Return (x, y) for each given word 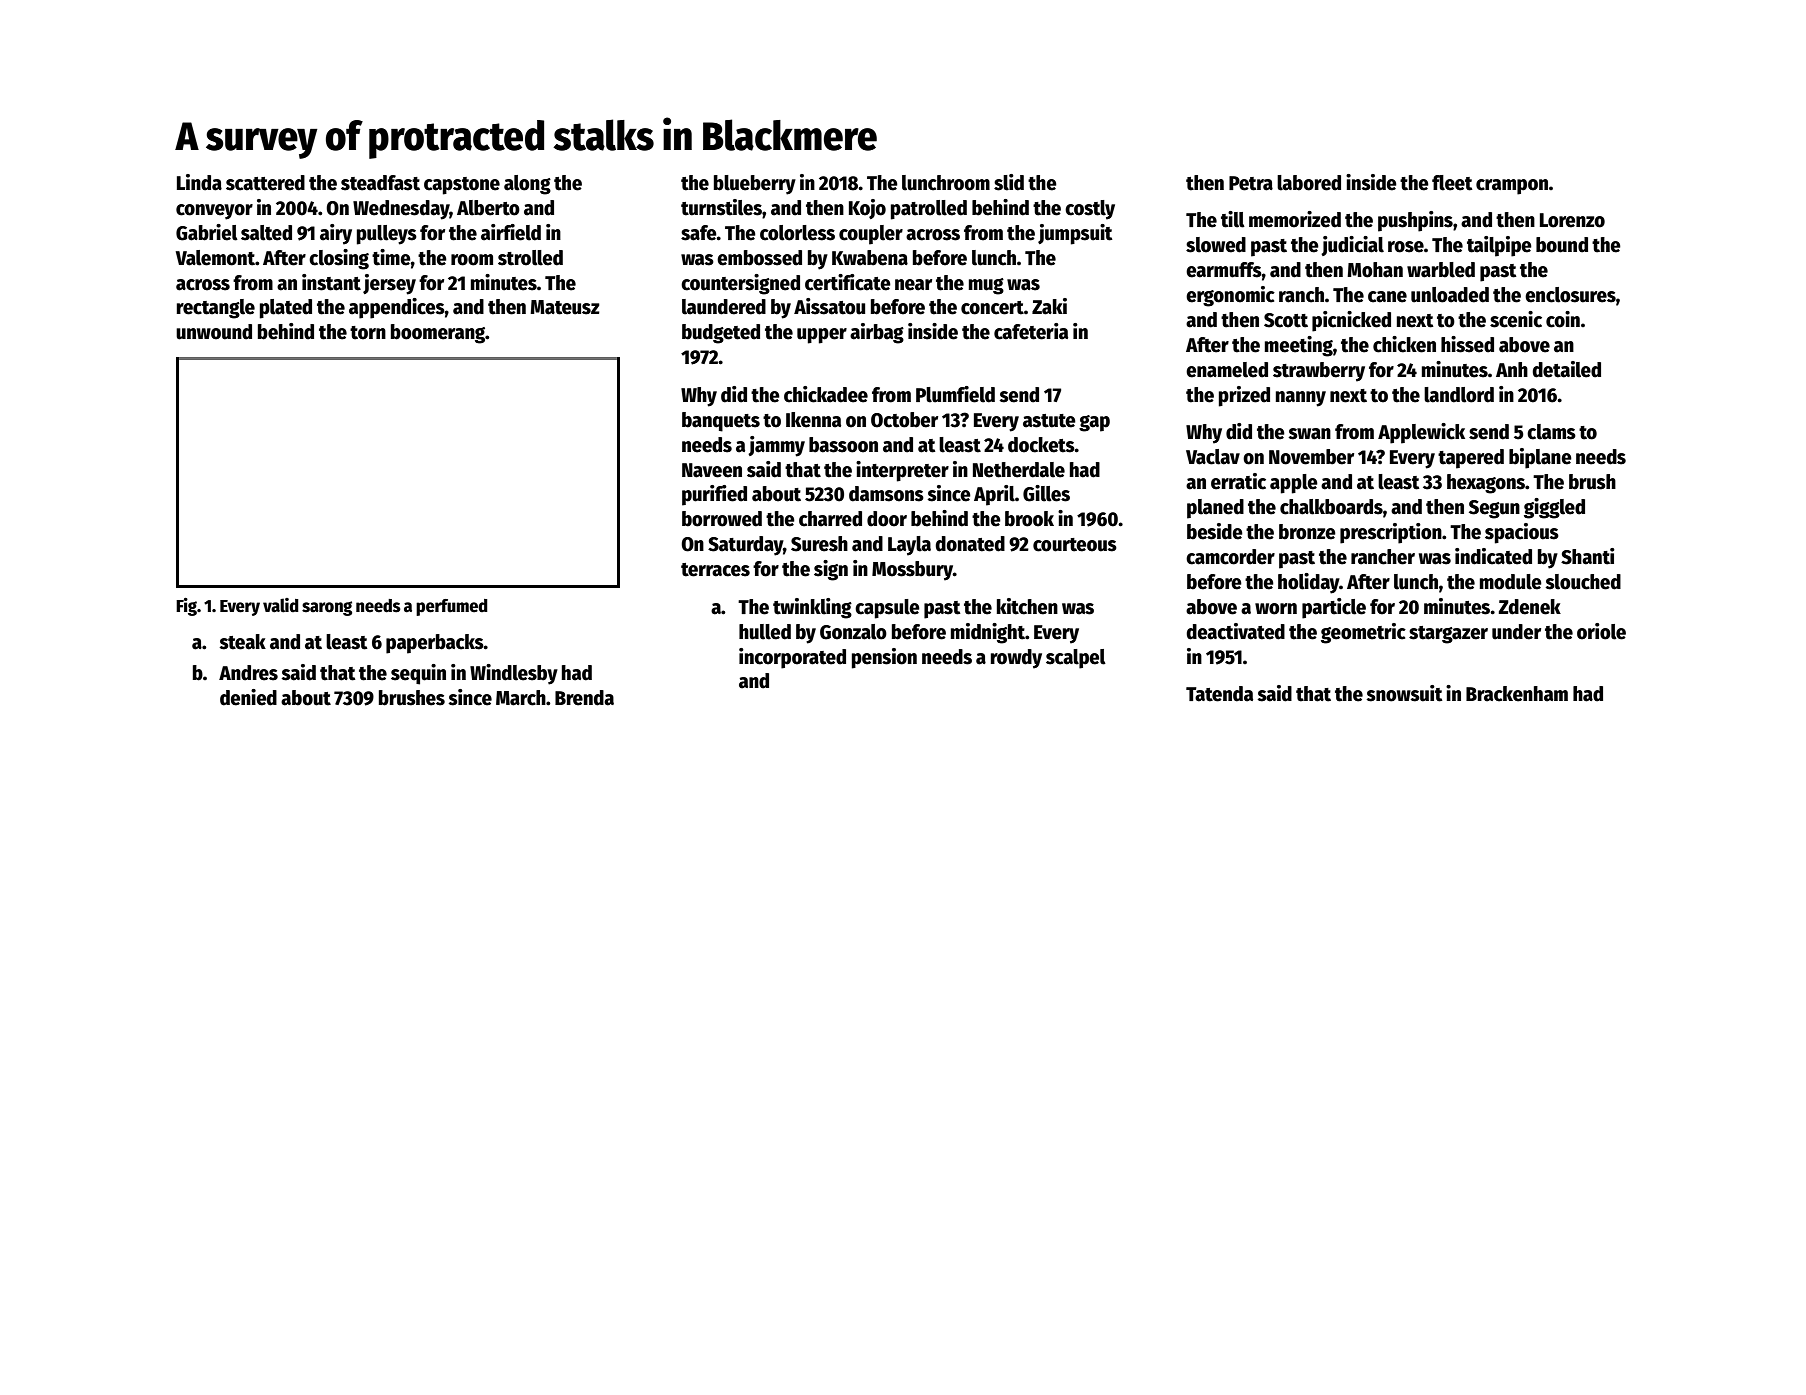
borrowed (722, 519)
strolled (530, 258)
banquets (721, 422)
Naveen (712, 470)
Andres (248, 673)
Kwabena (870, 258)
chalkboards (1331, 507)
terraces (715, 570)
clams (1551, 432)
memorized (1295, 219)
